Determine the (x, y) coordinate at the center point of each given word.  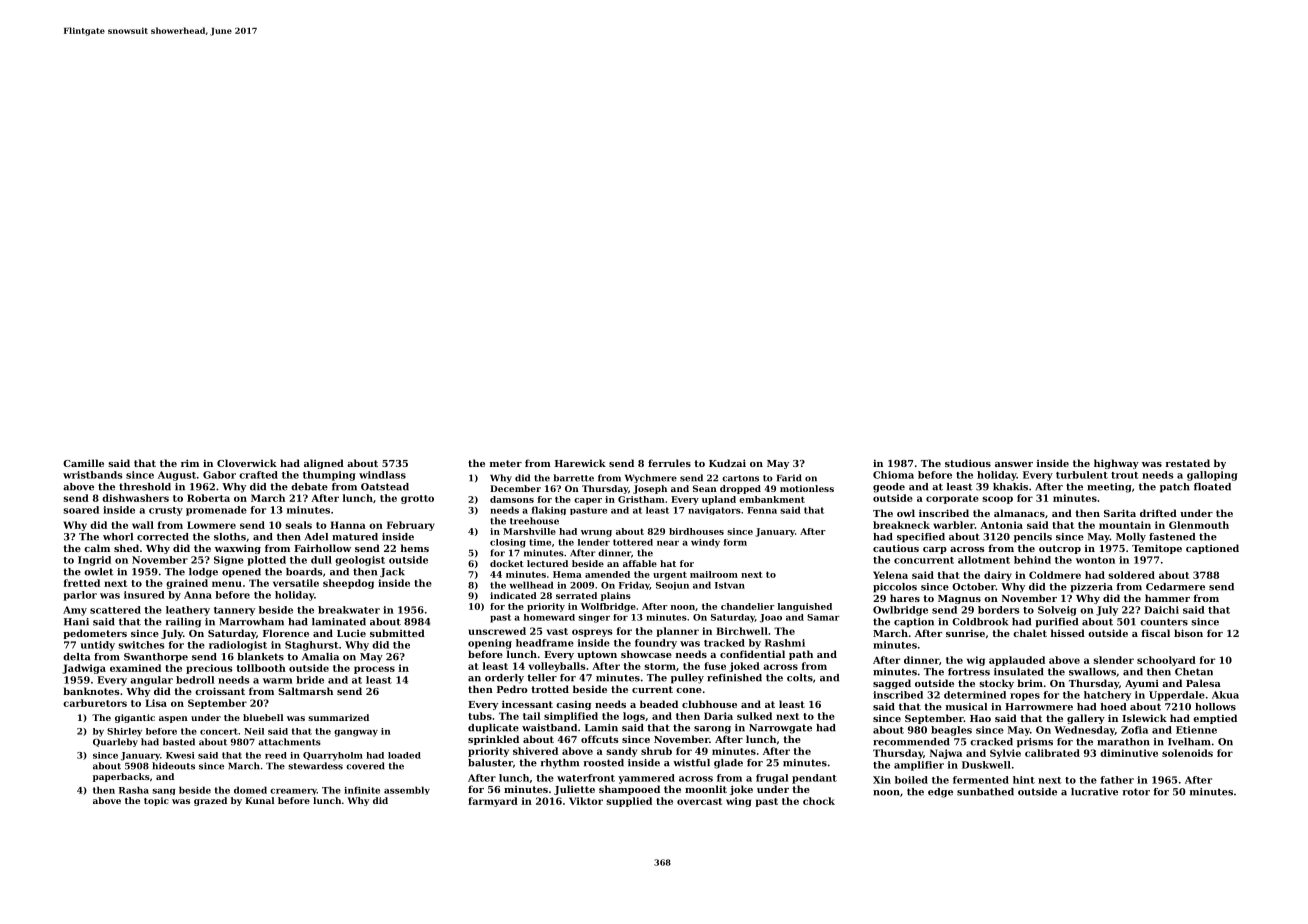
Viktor (586, 801)
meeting (1109, 488)
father (1117, 780)
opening (490, 644)
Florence (286, 633)
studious (968, 463)
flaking (549, 510)
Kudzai (727, 463)
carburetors (95, 703)
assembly (407, 790)
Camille (83, 463)
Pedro (512, 689)
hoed (1113, 707)
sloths (230, 537)
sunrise (965, 633)
